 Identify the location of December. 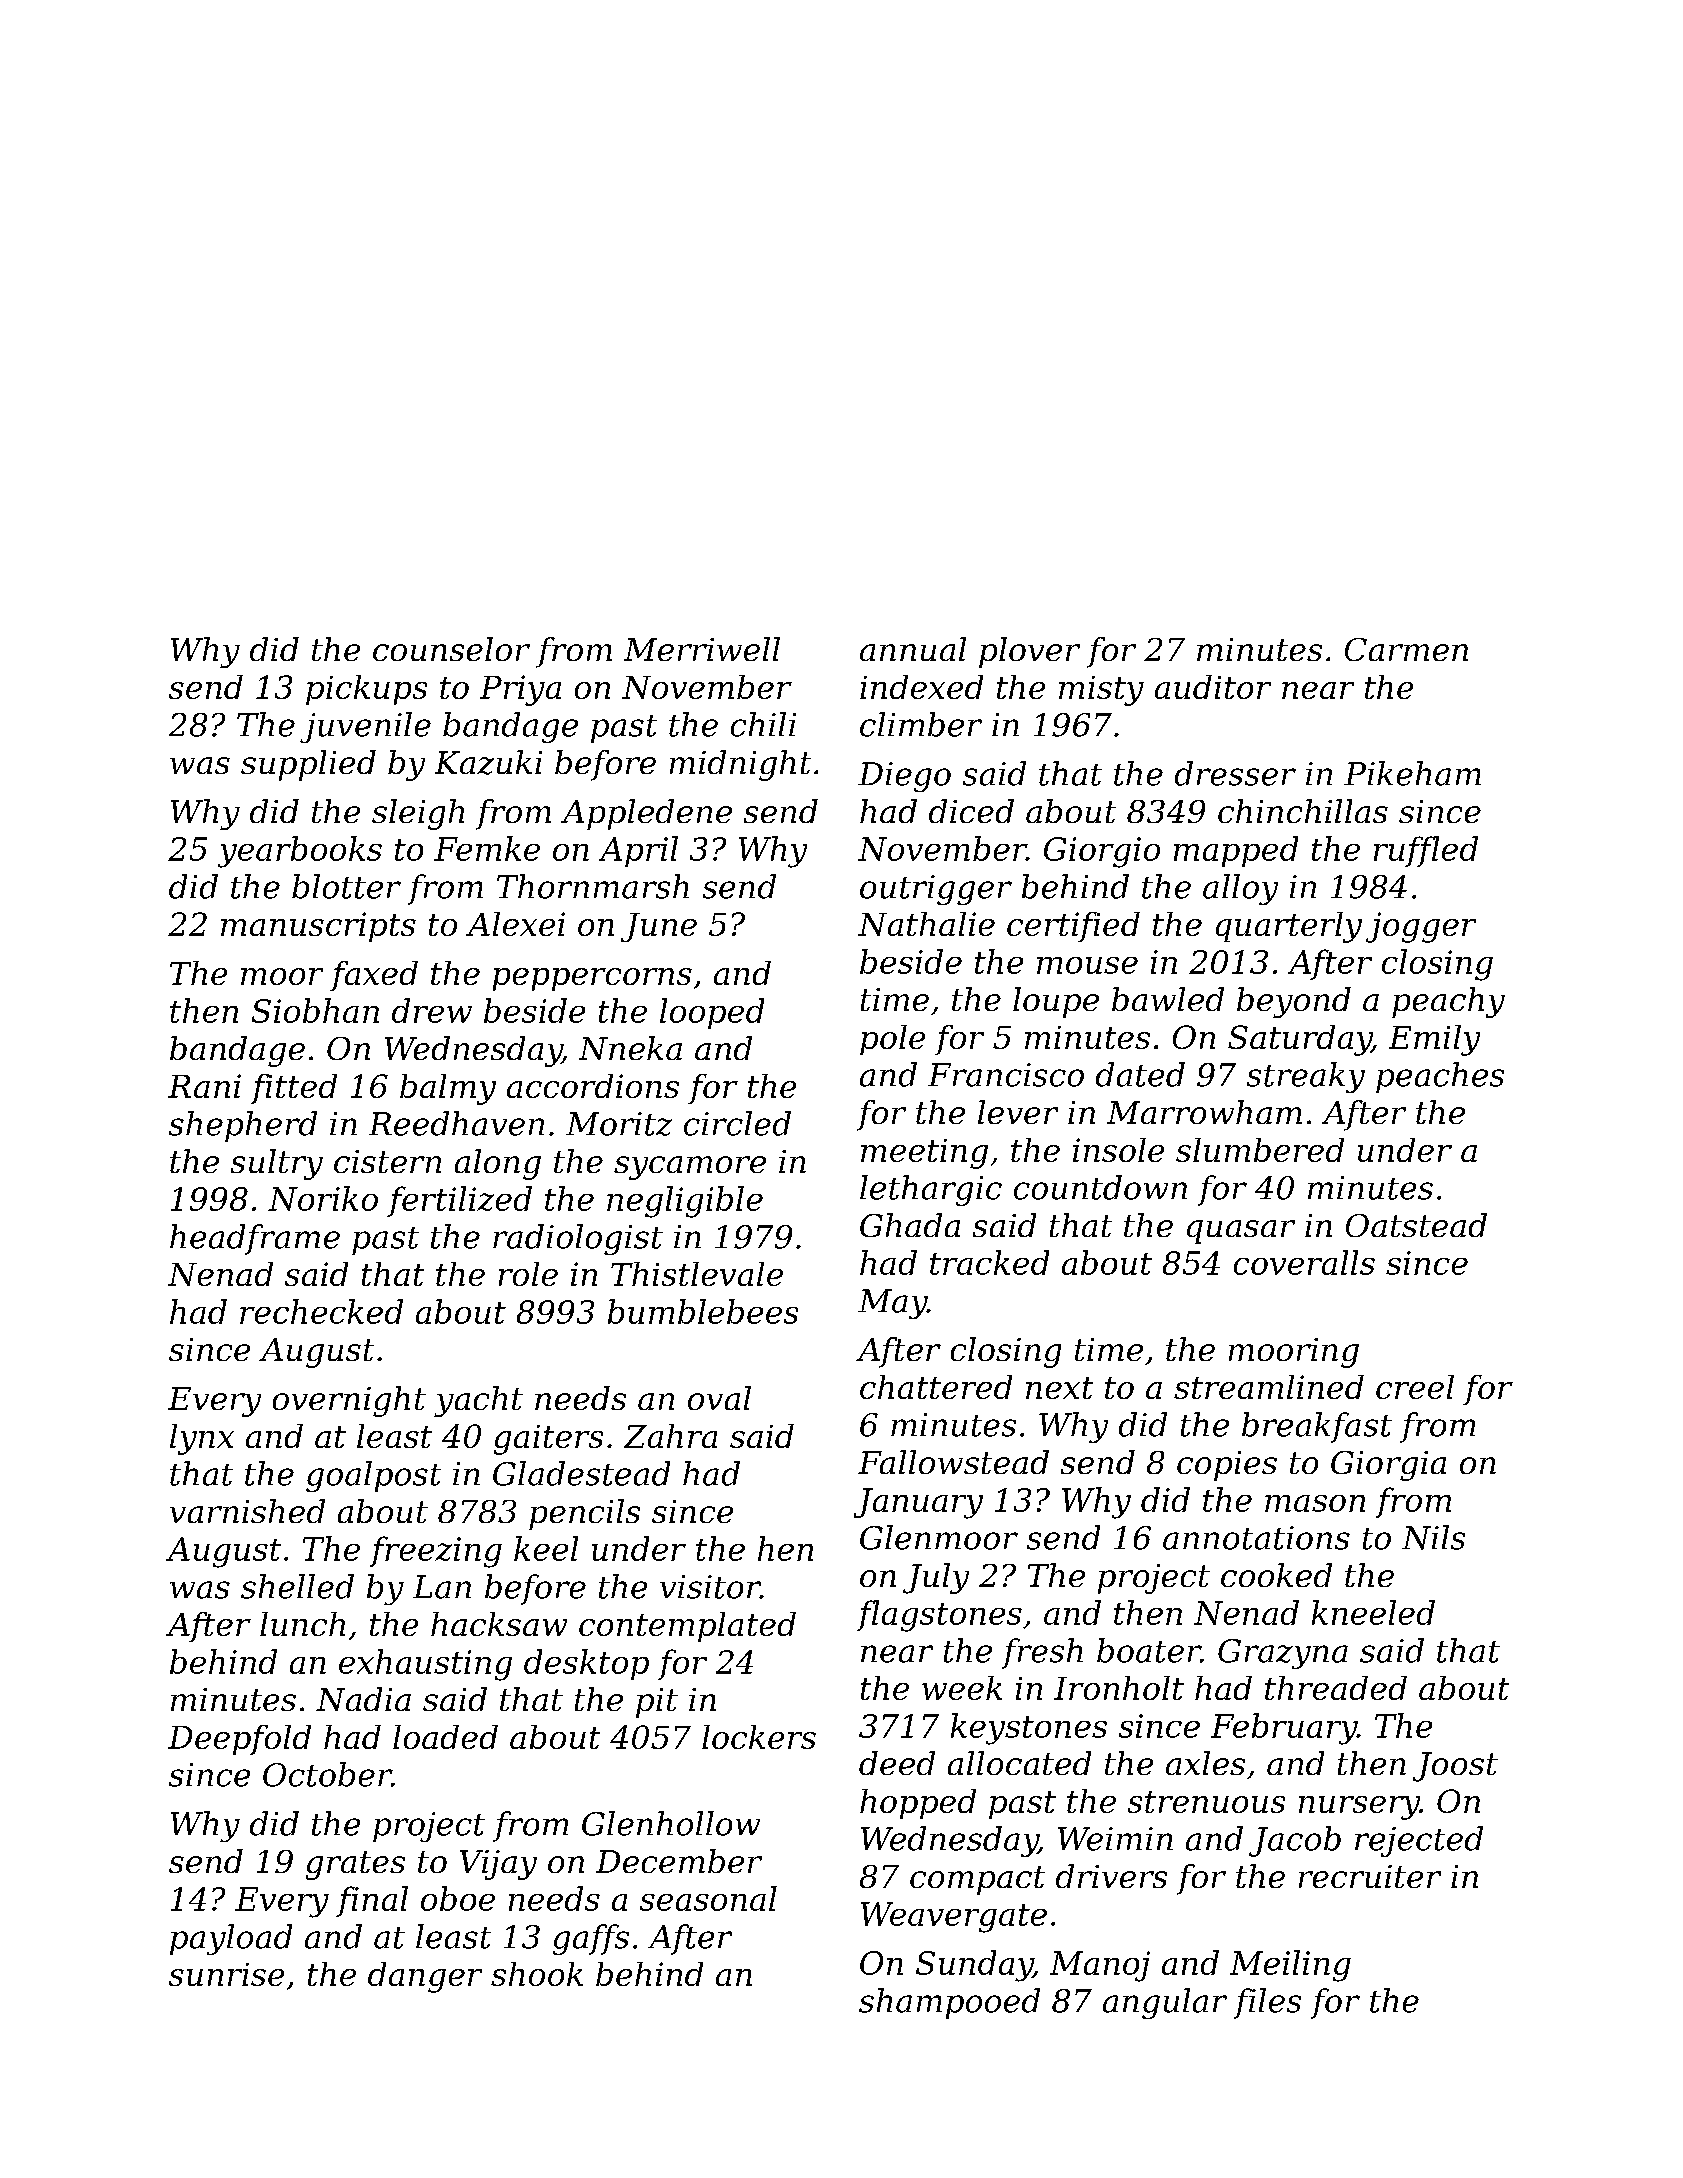
(679, 1861).
